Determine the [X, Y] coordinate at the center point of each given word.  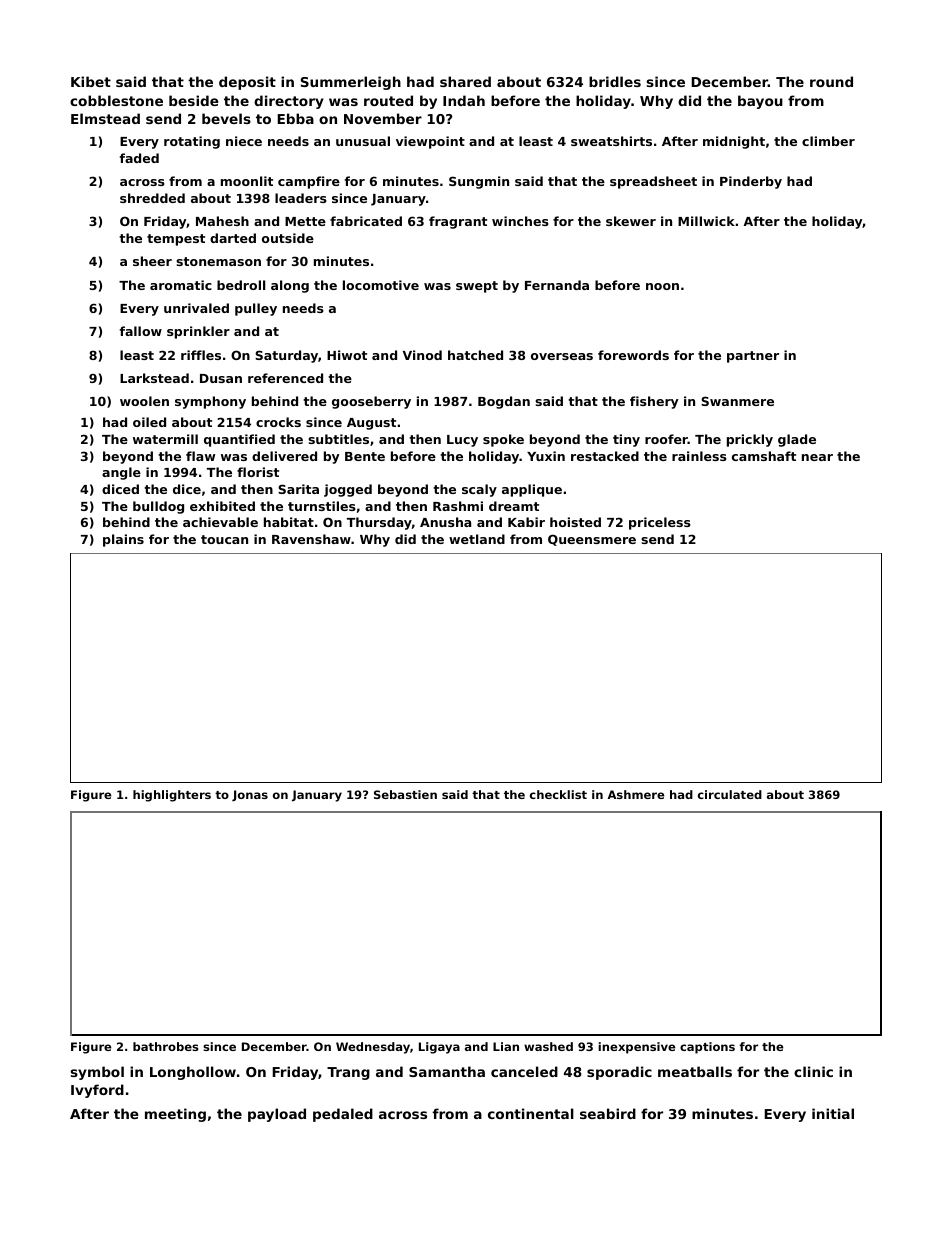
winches [520, 221]
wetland [477, 539]
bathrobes [166, 1046]
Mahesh [222, 221]
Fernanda [557, 285]
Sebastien [405, 794]
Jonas [250, 795]
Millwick [706, 221]
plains [123, 540]
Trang [348, 1073]
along [290, 286]
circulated [730, 794]
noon [662, 286]
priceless [660, 523]
